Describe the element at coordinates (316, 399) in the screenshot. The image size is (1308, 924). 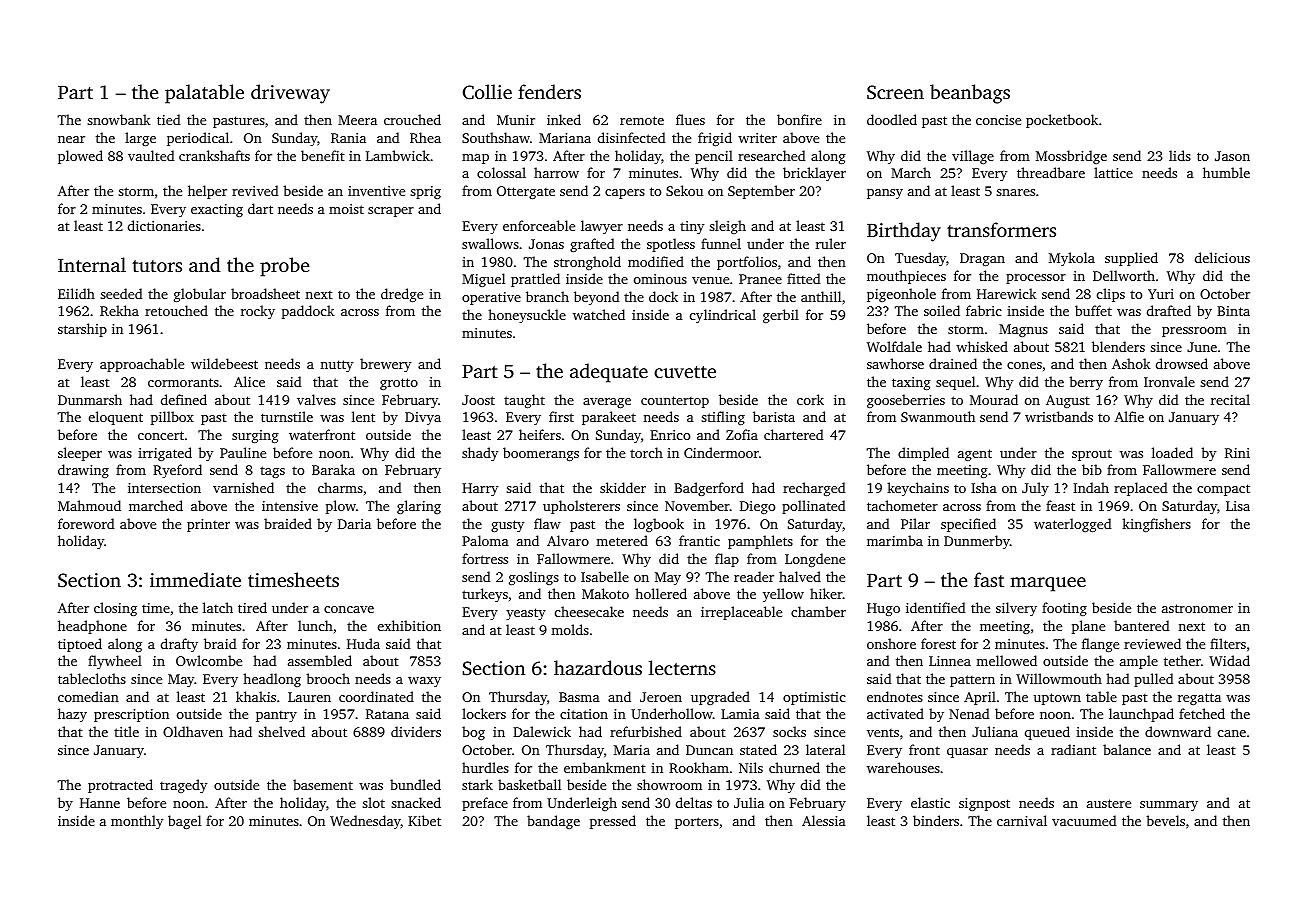
I see `valves` at that location.
